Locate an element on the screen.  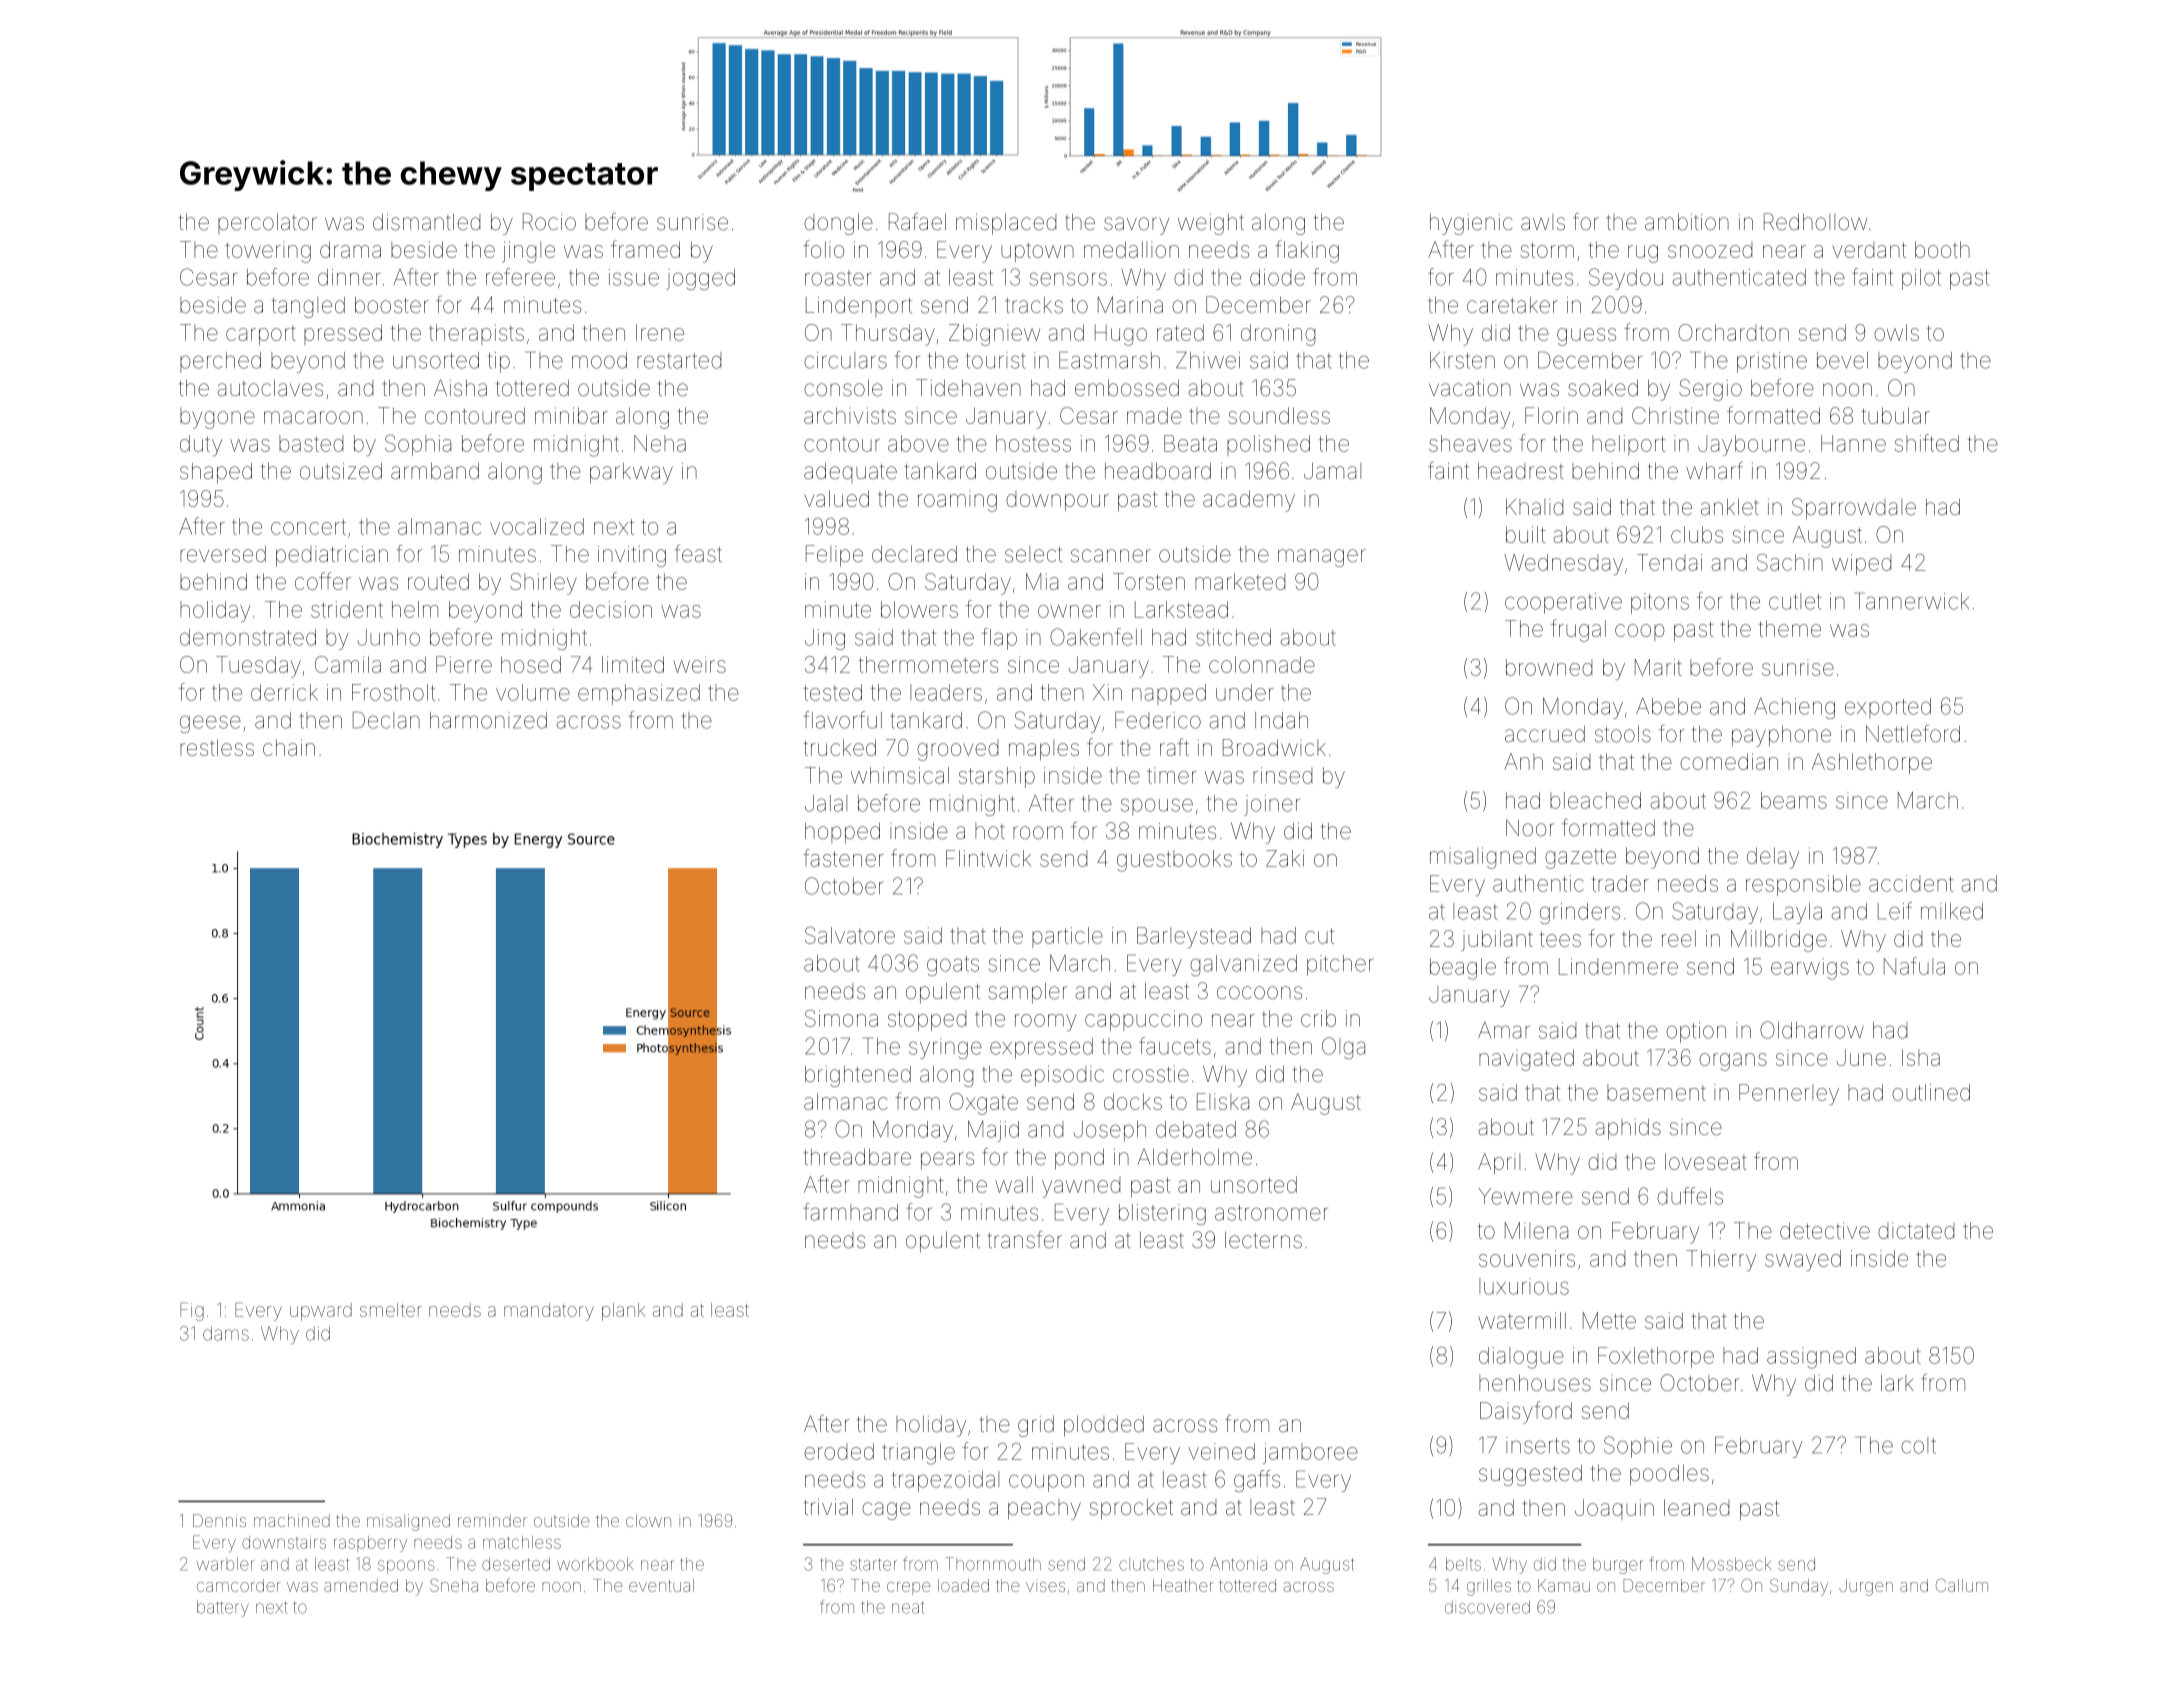
upward is located at coordinates (321, 1312).
